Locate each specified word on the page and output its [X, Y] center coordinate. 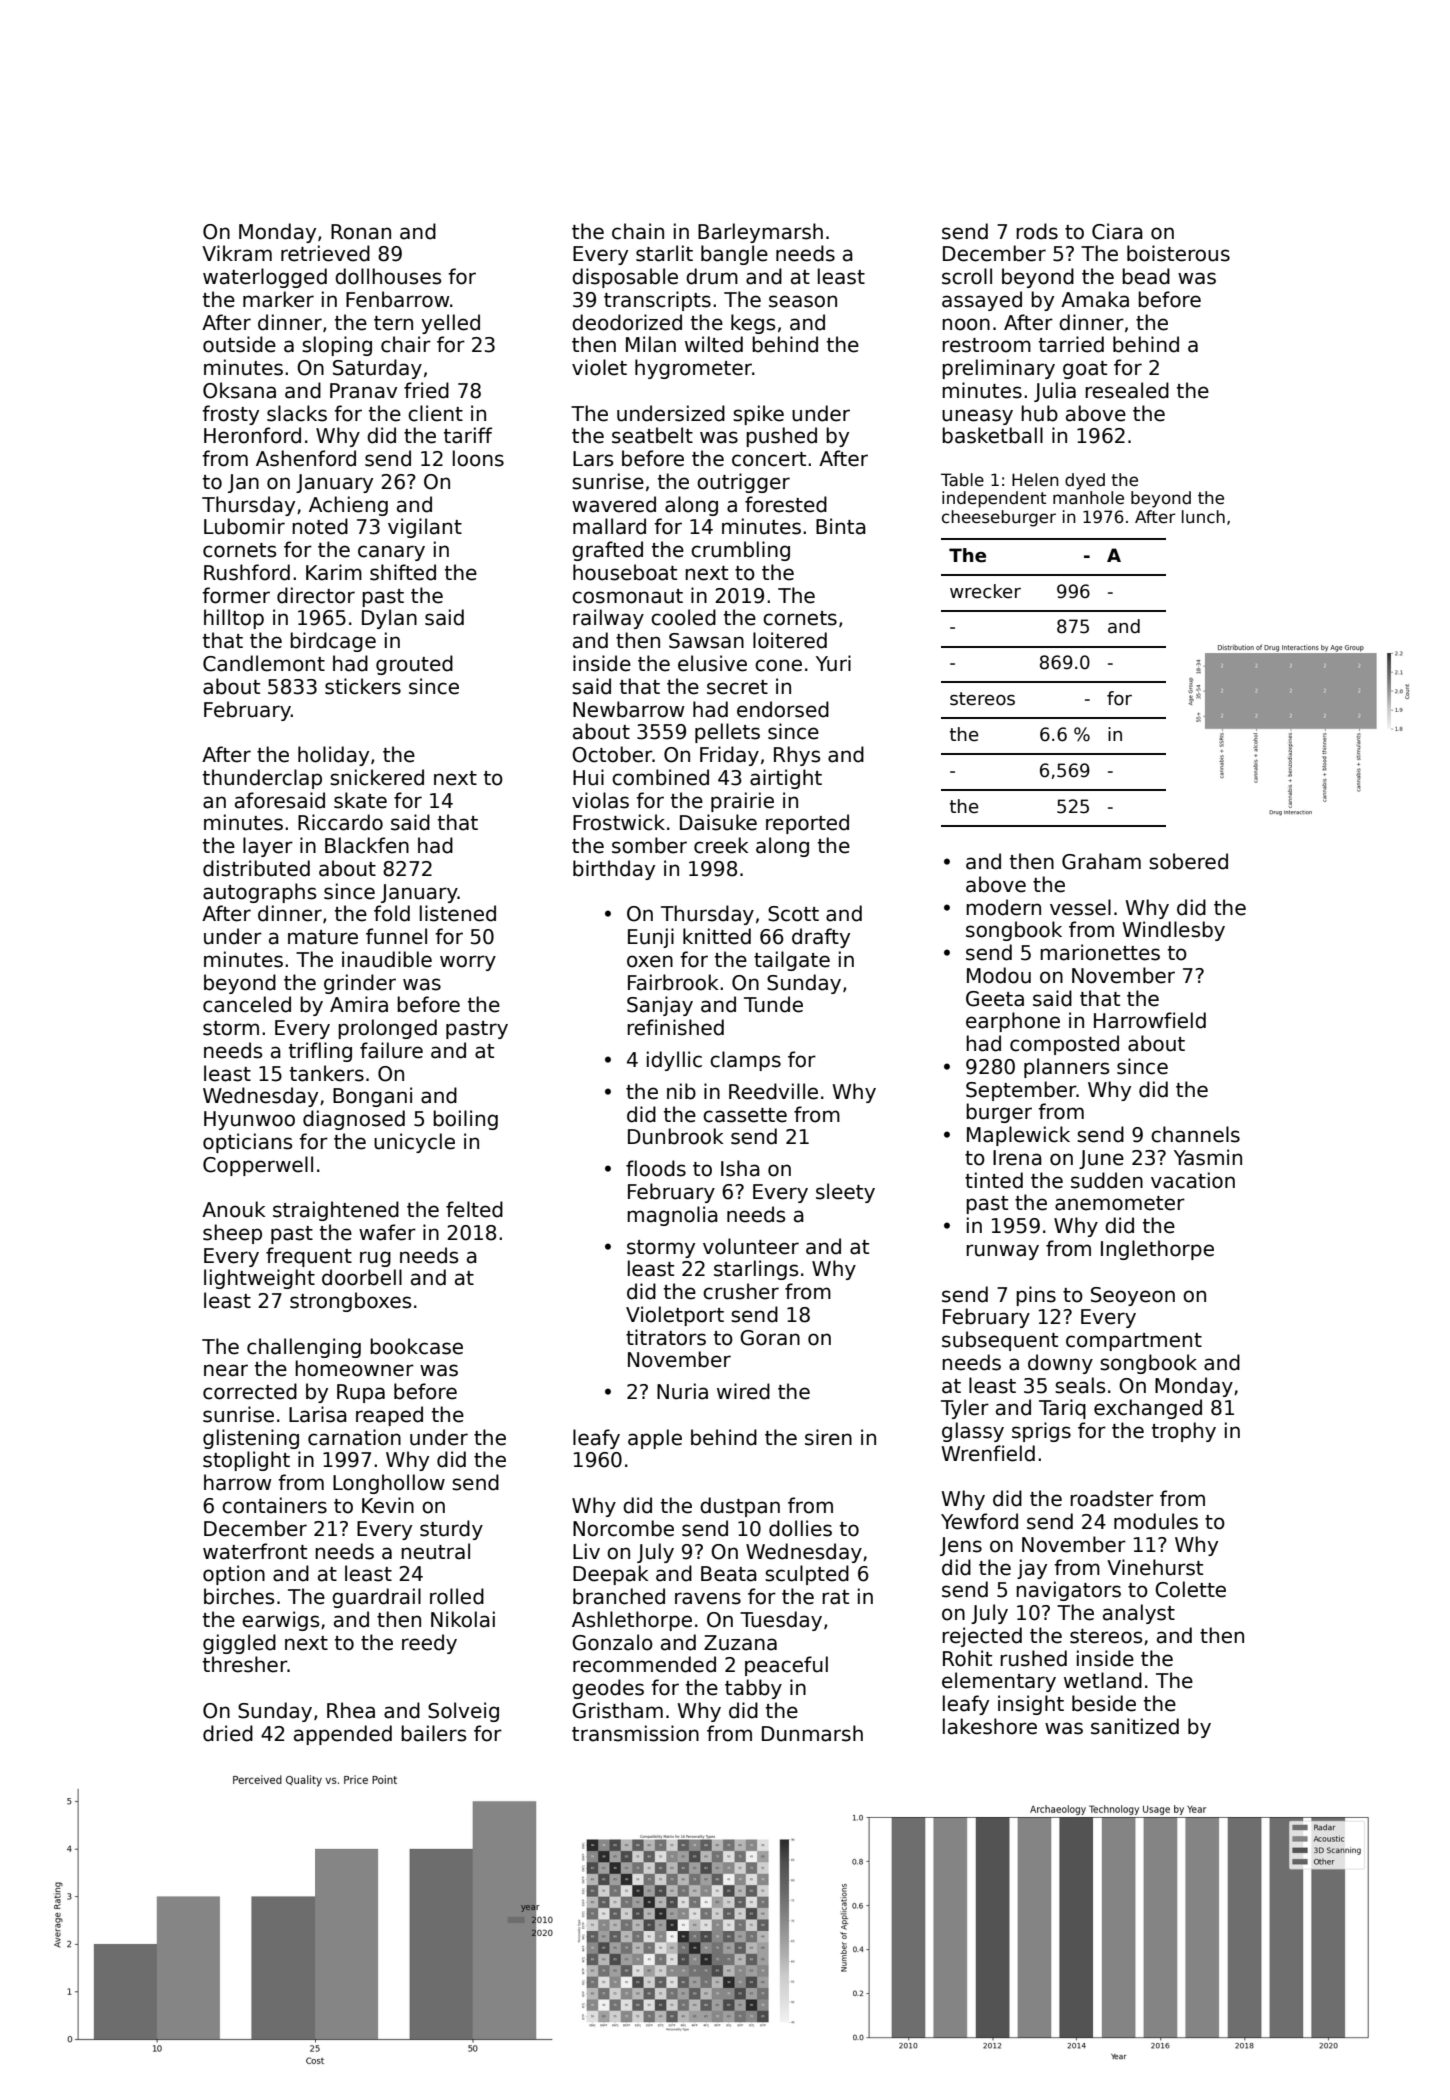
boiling [465, 1120]
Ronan [361, 232]
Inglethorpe [1157, 1250]
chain [638, 231]
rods [1037, 231]
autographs [259, 893]
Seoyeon [1133, 1296]
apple [655, 1439]
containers [274, 1505]
